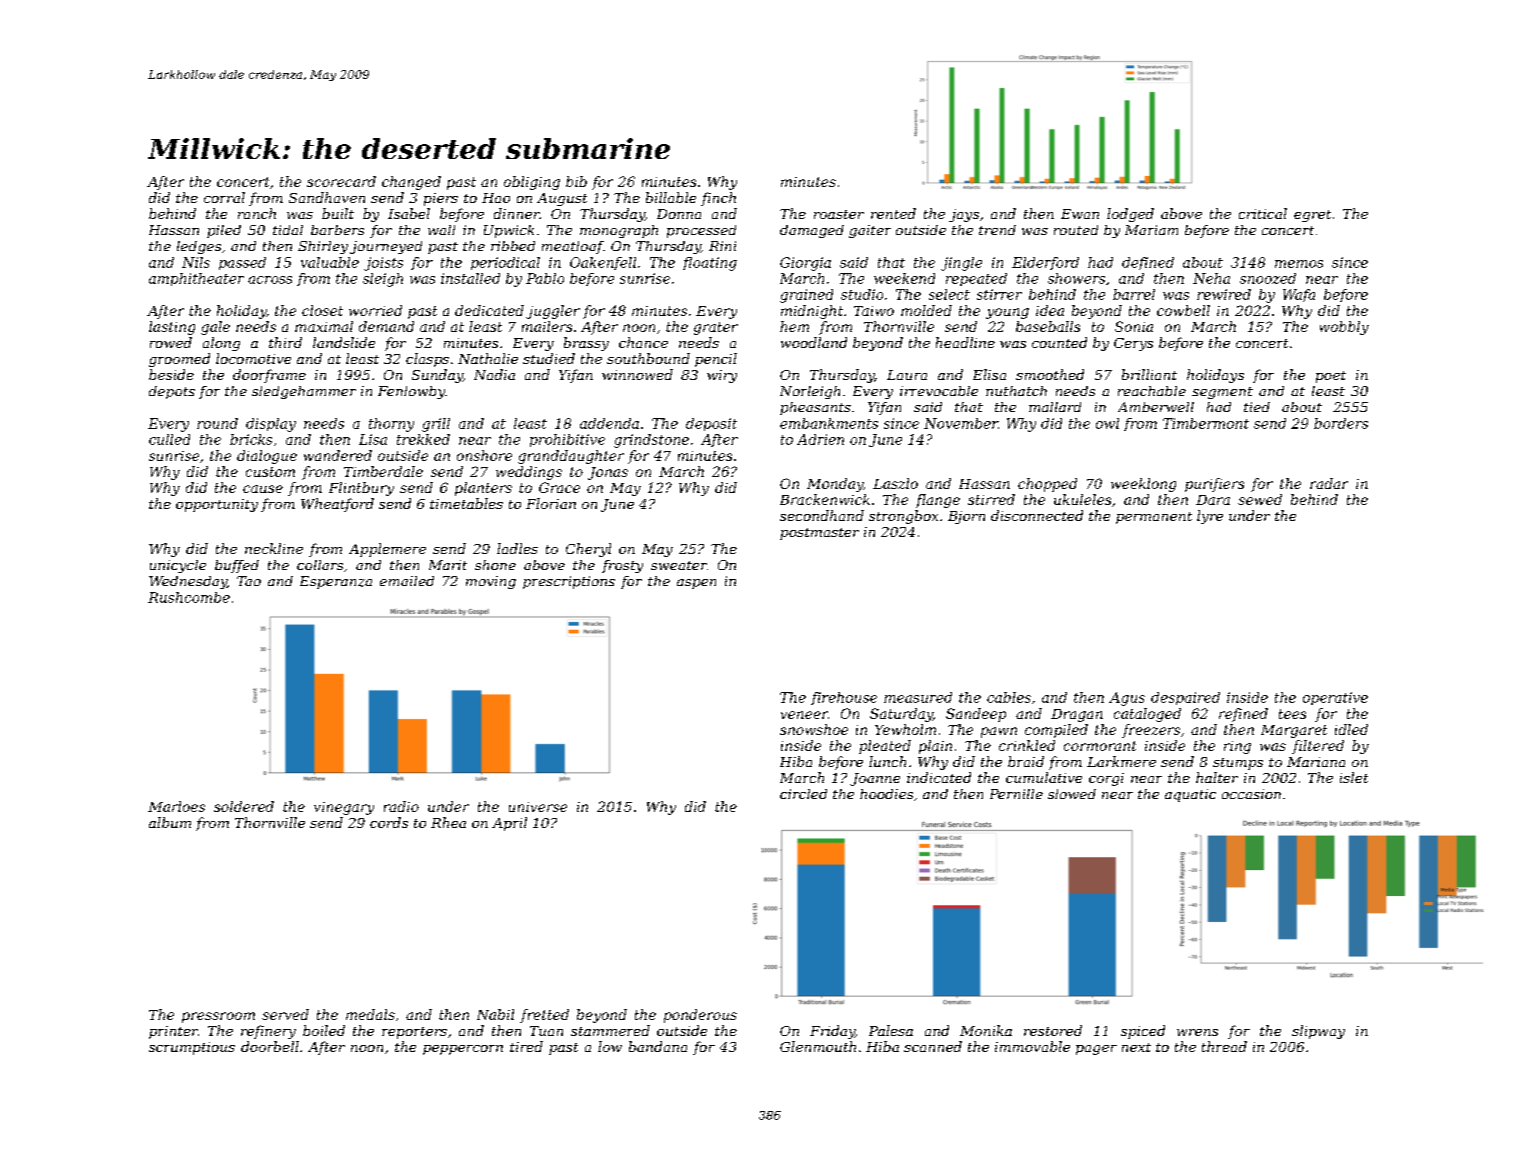 Image resolution: width=1517 pixels, height=1172 pixels. What do you see at coordinates (844, 698) in the document?
I see `firehouse` at bounding box center [844, 698].
